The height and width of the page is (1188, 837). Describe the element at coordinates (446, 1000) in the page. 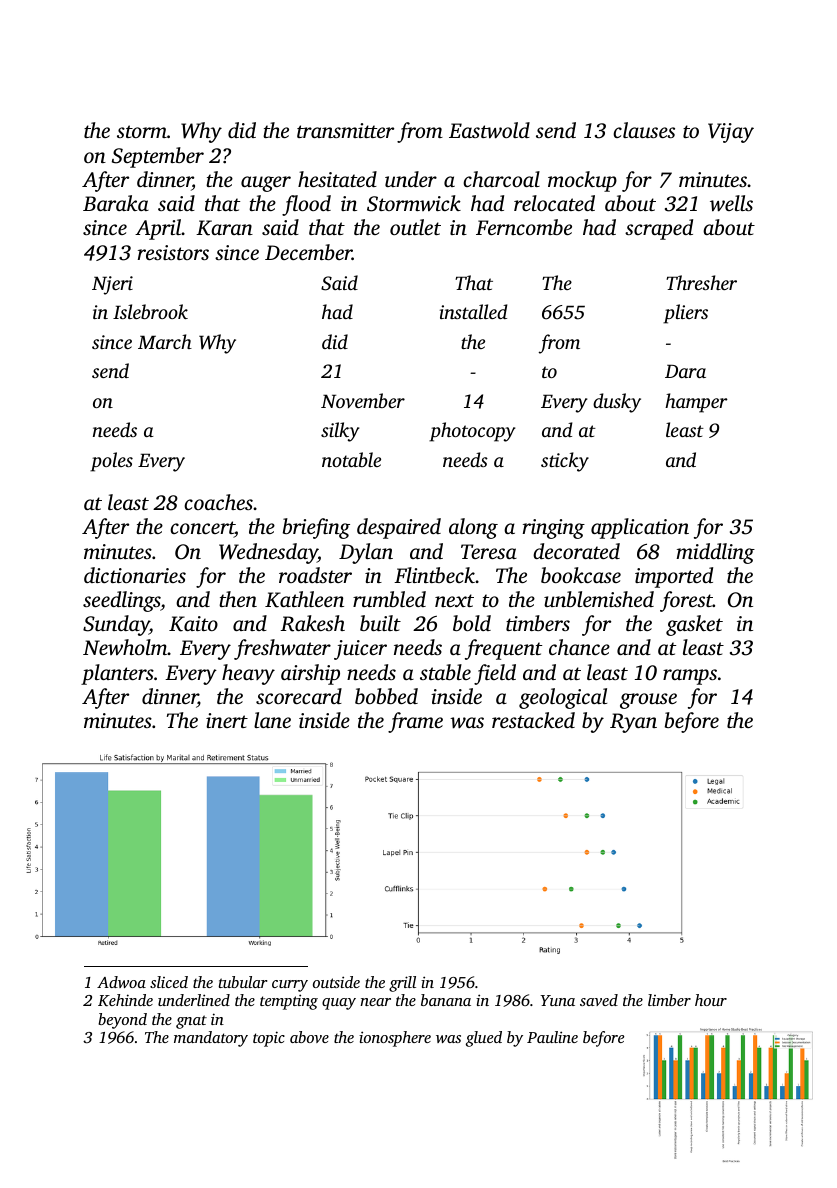

I see `banana` at that location.
